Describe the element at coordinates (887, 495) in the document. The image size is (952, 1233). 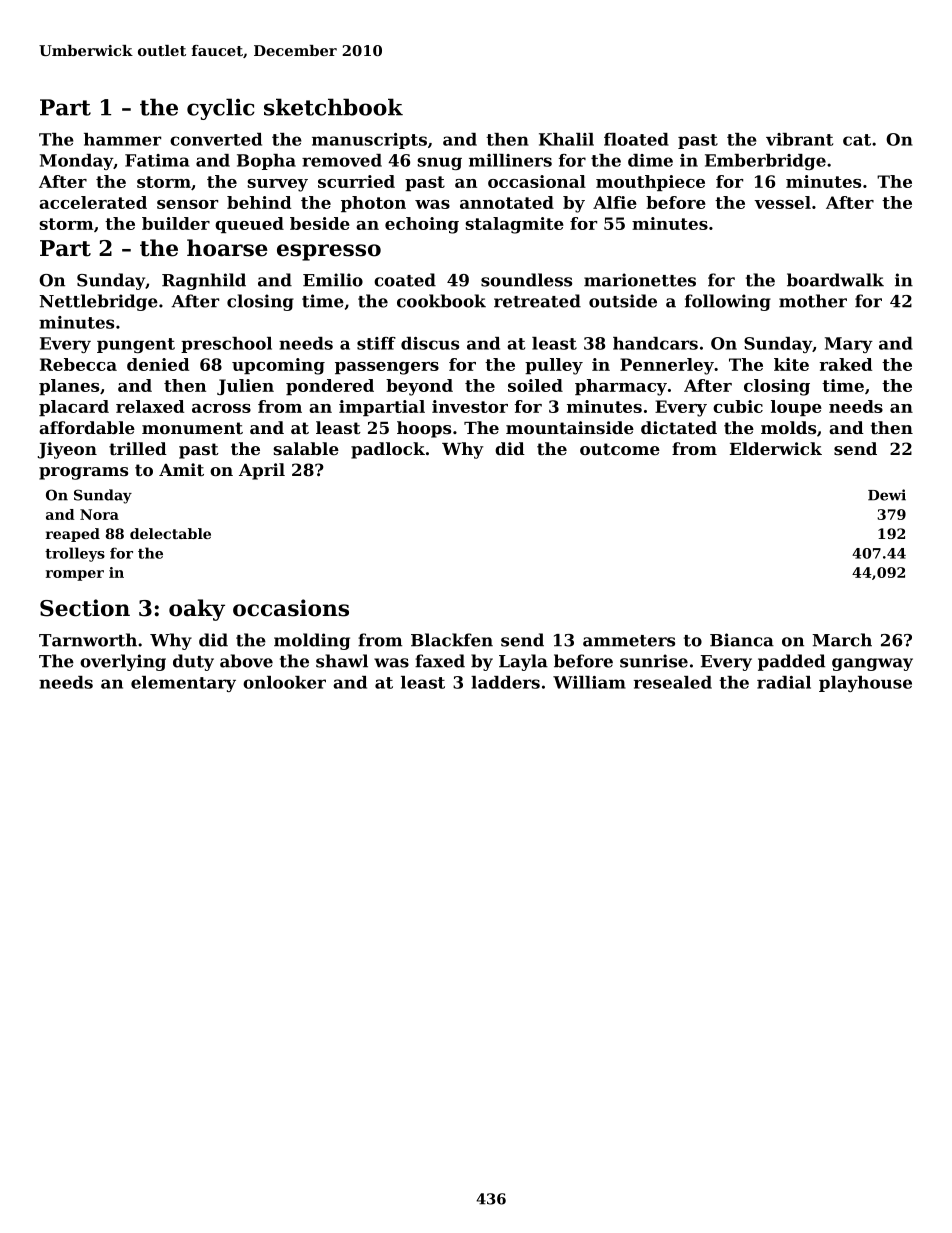
I see `Dewi` at that location.
